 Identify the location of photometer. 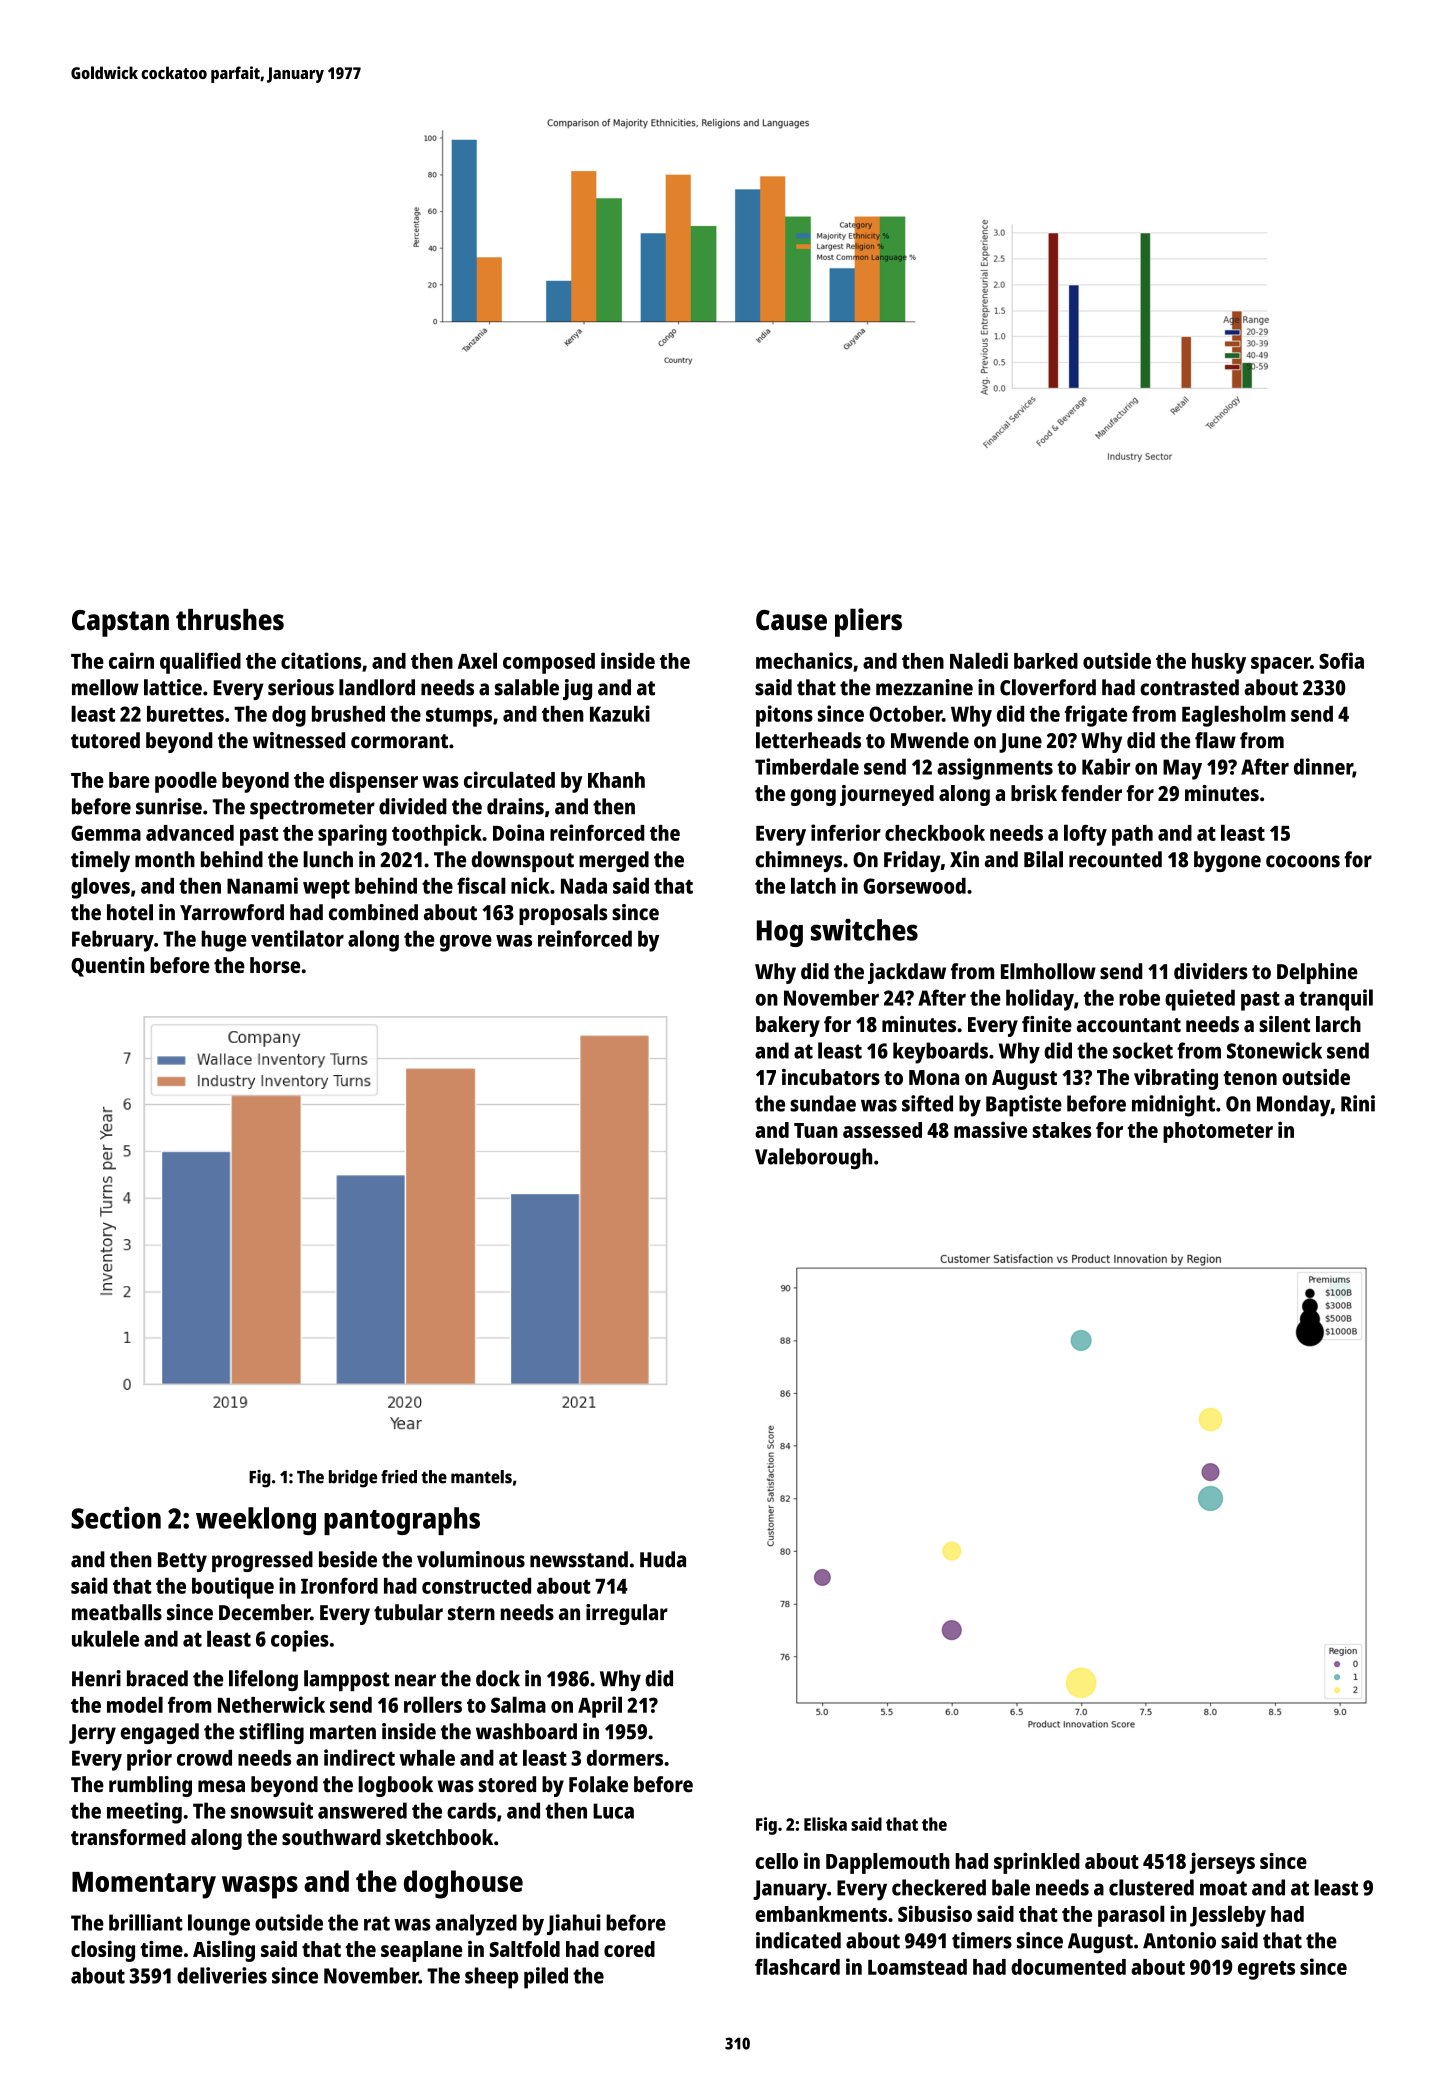
(1218, 1132).
